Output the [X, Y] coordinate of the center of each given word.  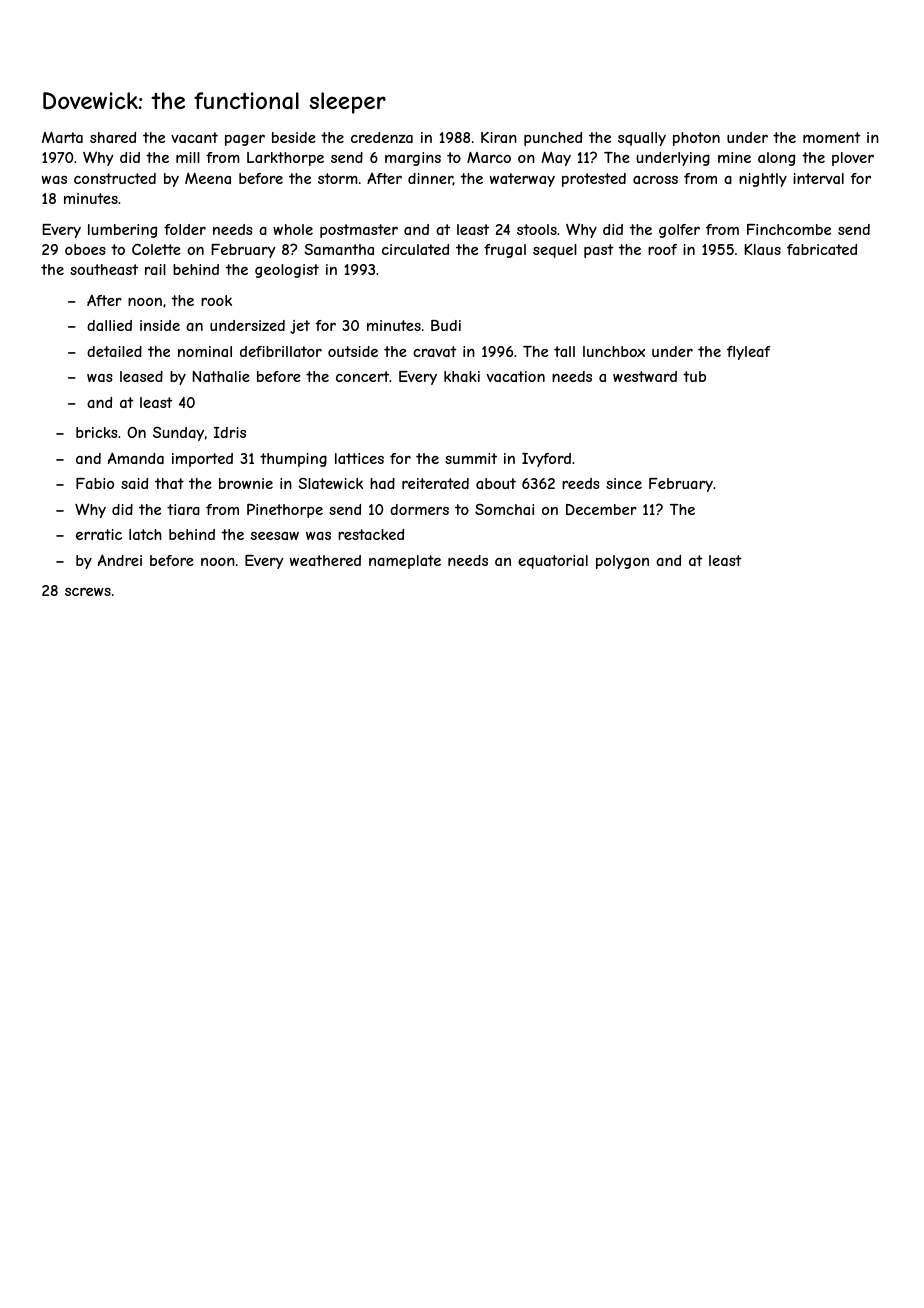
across [655, 180]
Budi [446, 325]
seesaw [275, 536]
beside [294, 137]
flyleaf [748, 353]
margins [413, 159]
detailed [114, 351]
